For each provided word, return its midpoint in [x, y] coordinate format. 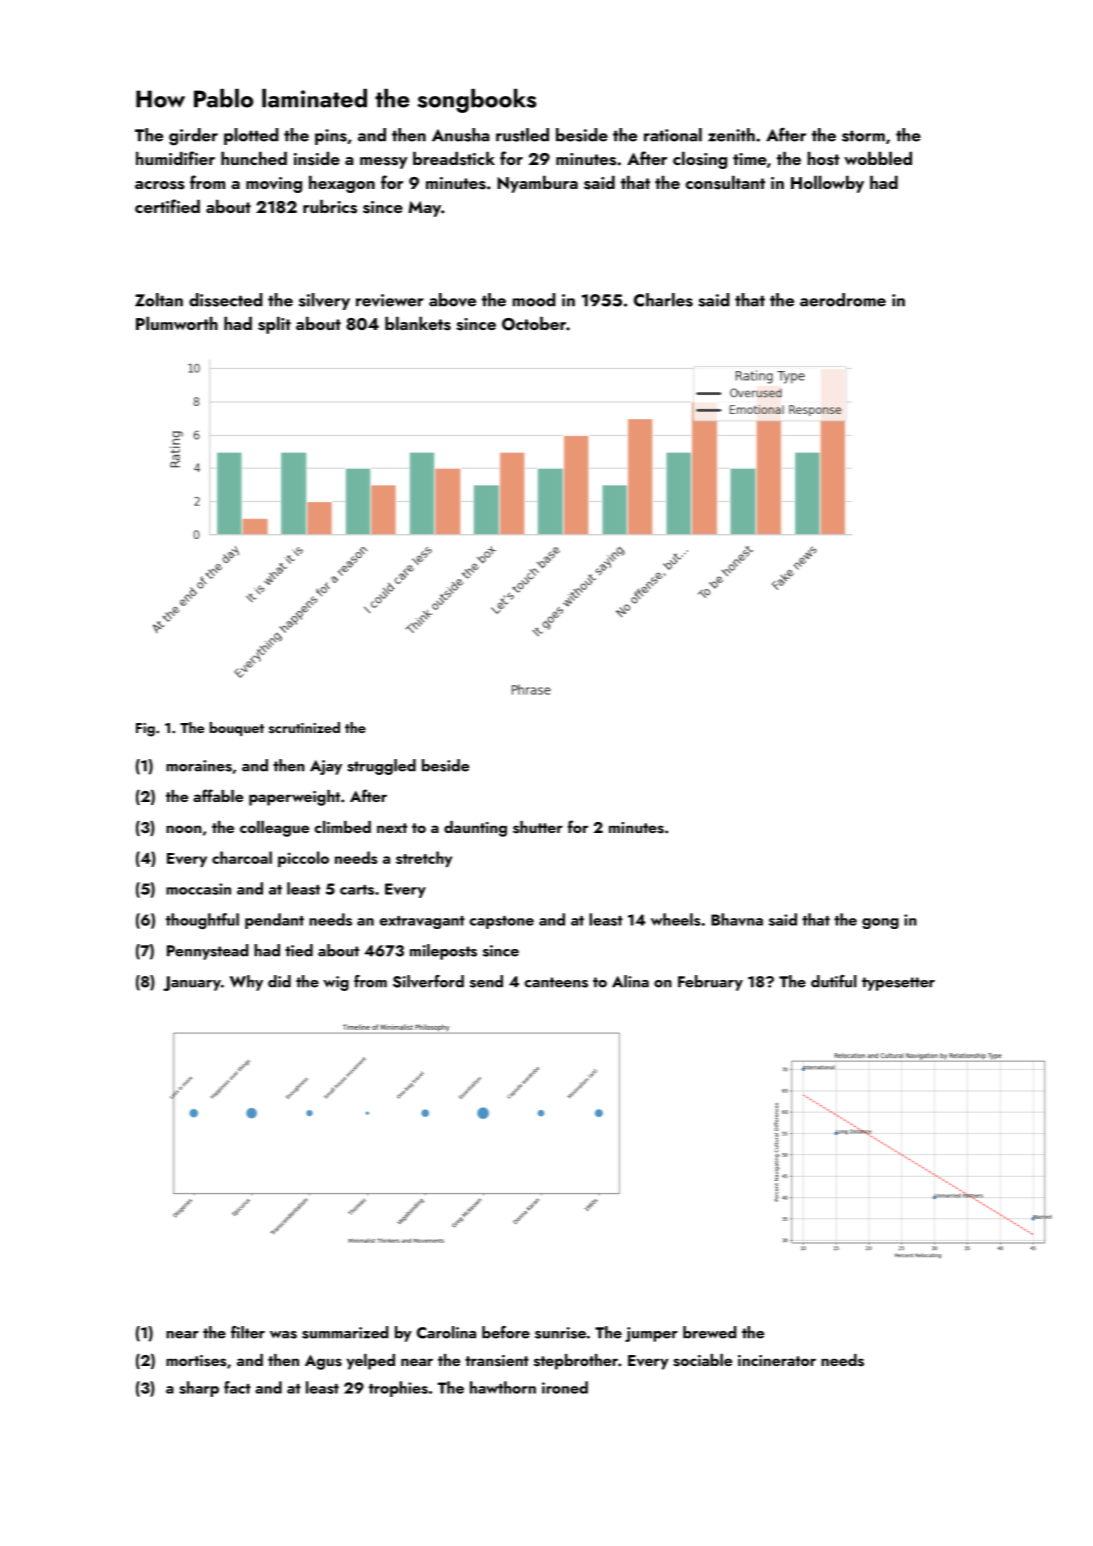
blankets [418, 323]
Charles [663, 300]
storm [863, 136]
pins [331, 137]
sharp [199, 1389]
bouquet [237, 729]
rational [673, 135]
